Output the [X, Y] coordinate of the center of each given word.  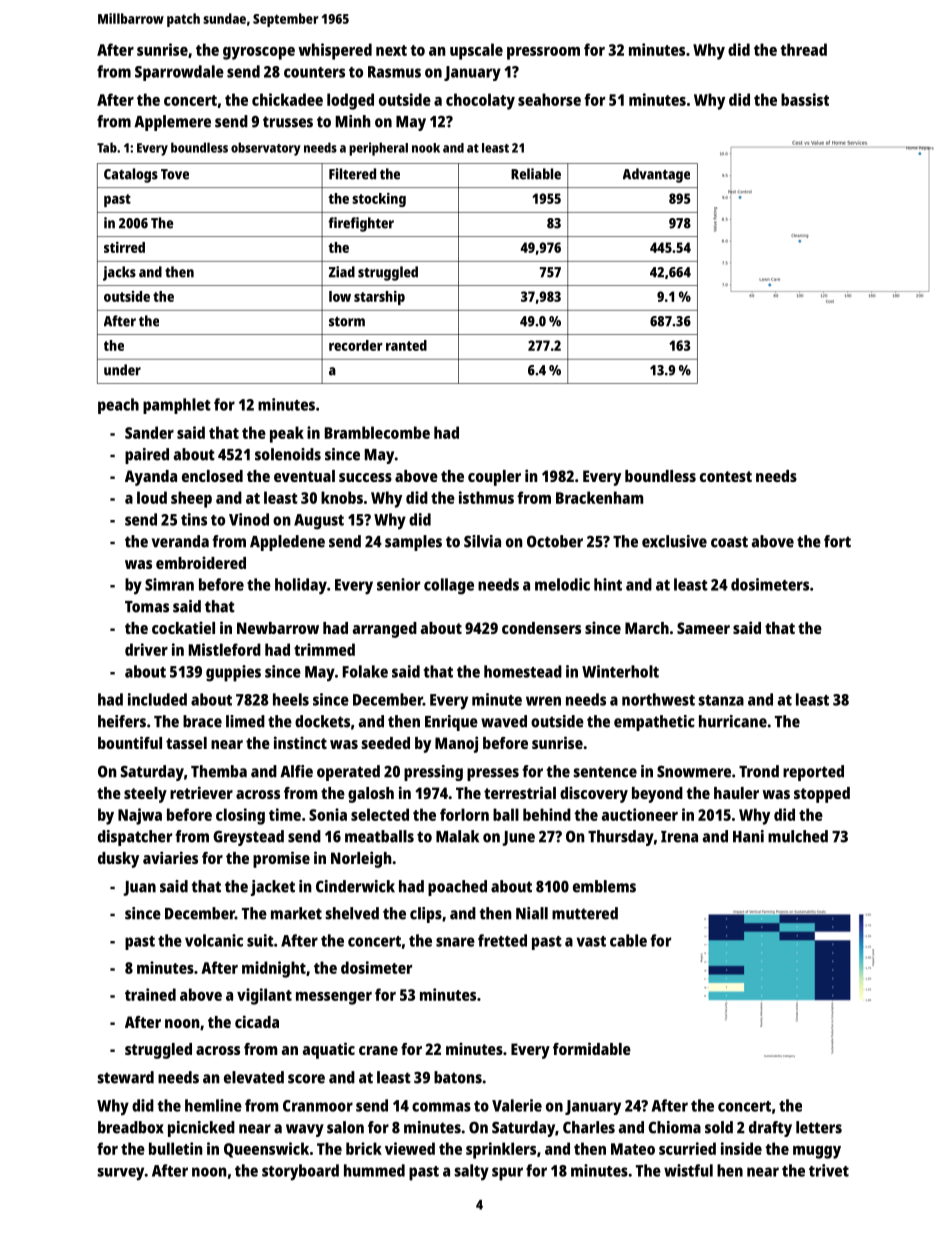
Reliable [536, 174]
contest [726, 476]
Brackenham [599, 497]
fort [837, 541]
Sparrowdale [179, 73]
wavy [305, 1130]
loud [152, 497]
